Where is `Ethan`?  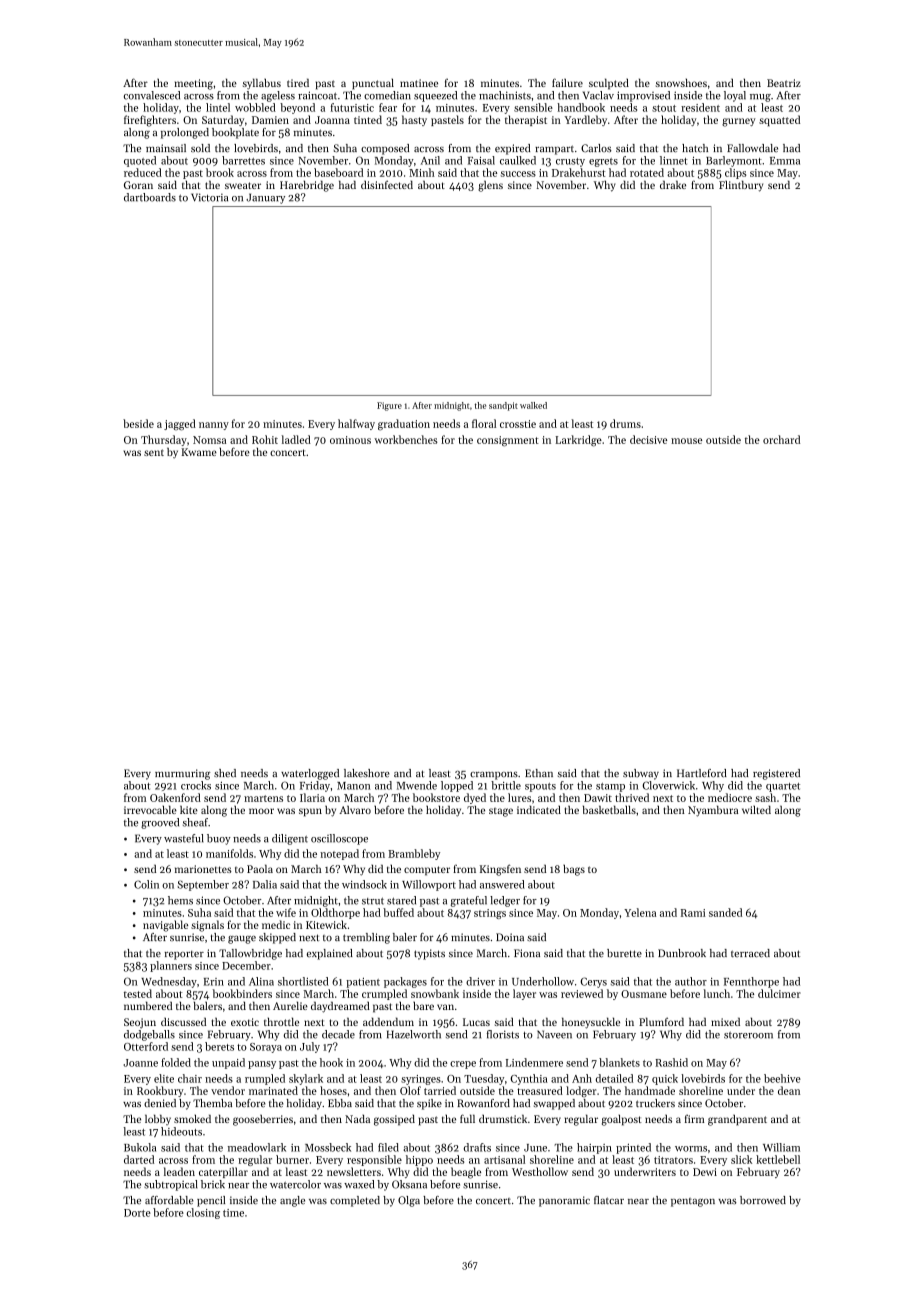 Ethan is located at coordinates (539, 773).
